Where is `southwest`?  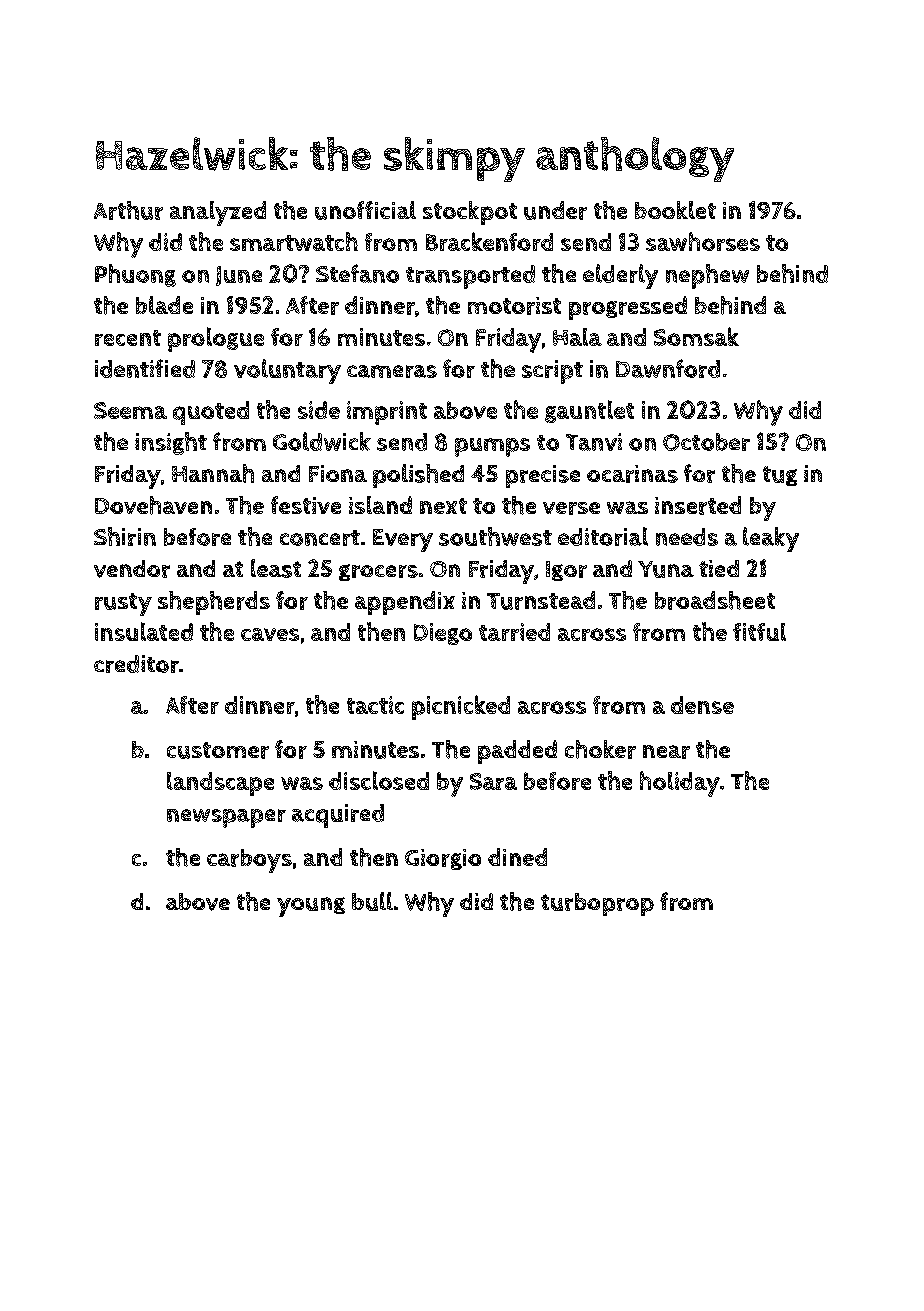 southwest is located at coordinates (495, 536).
